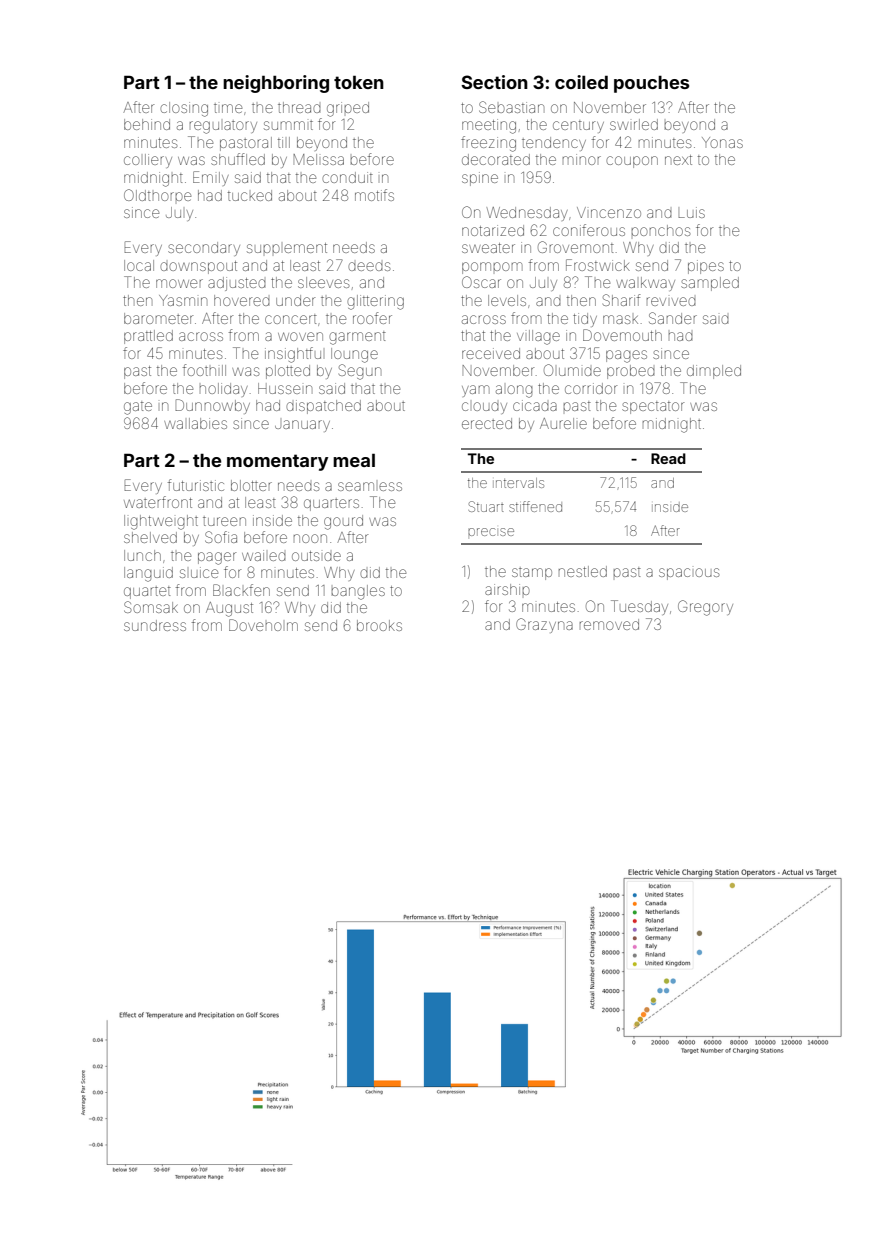 This screenshot has height=1234, width=870. I want to click on dispatched, so click(323, 407).
